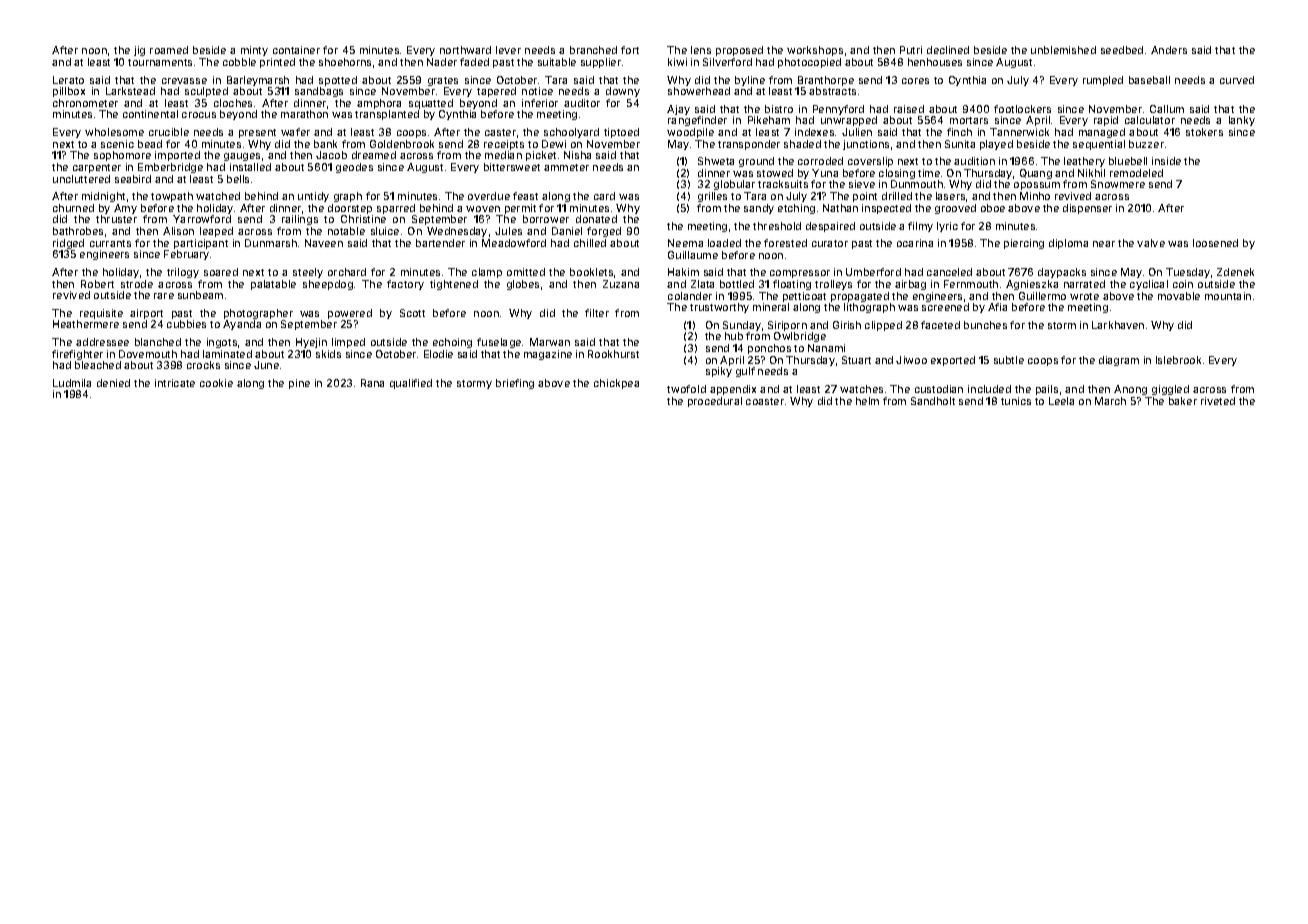 The width and height of the screenshot is (1308, 924). I want to click on unblemished, so click(1063, 50).
